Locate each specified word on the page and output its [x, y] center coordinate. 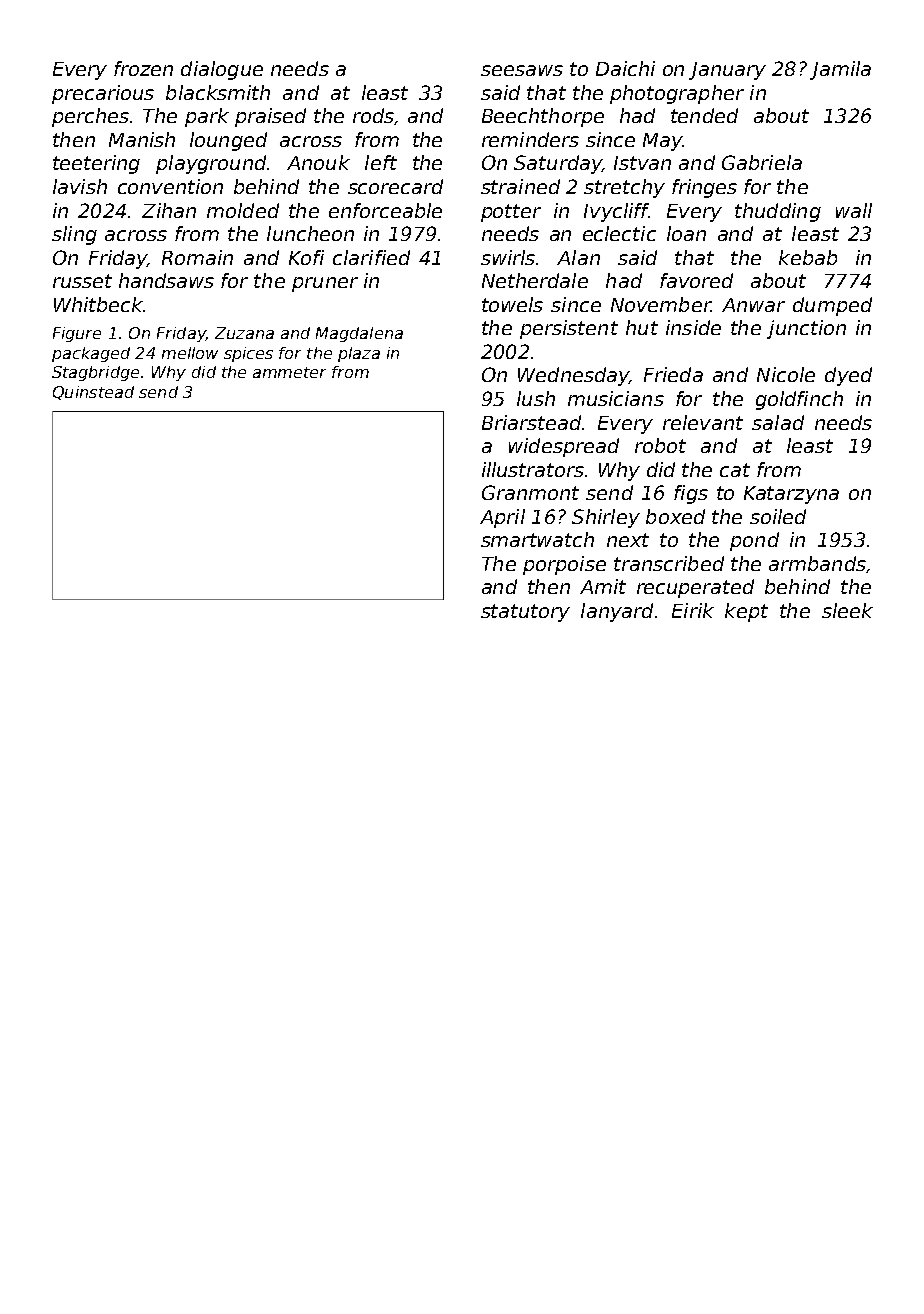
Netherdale [535, 280]
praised [270, 117]
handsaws [166, 280]
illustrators [533, 469]
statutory [525, 613]
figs [691, 494]
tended [704, 115]
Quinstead [93, 393]
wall [854, 210]
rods [373, 115]
